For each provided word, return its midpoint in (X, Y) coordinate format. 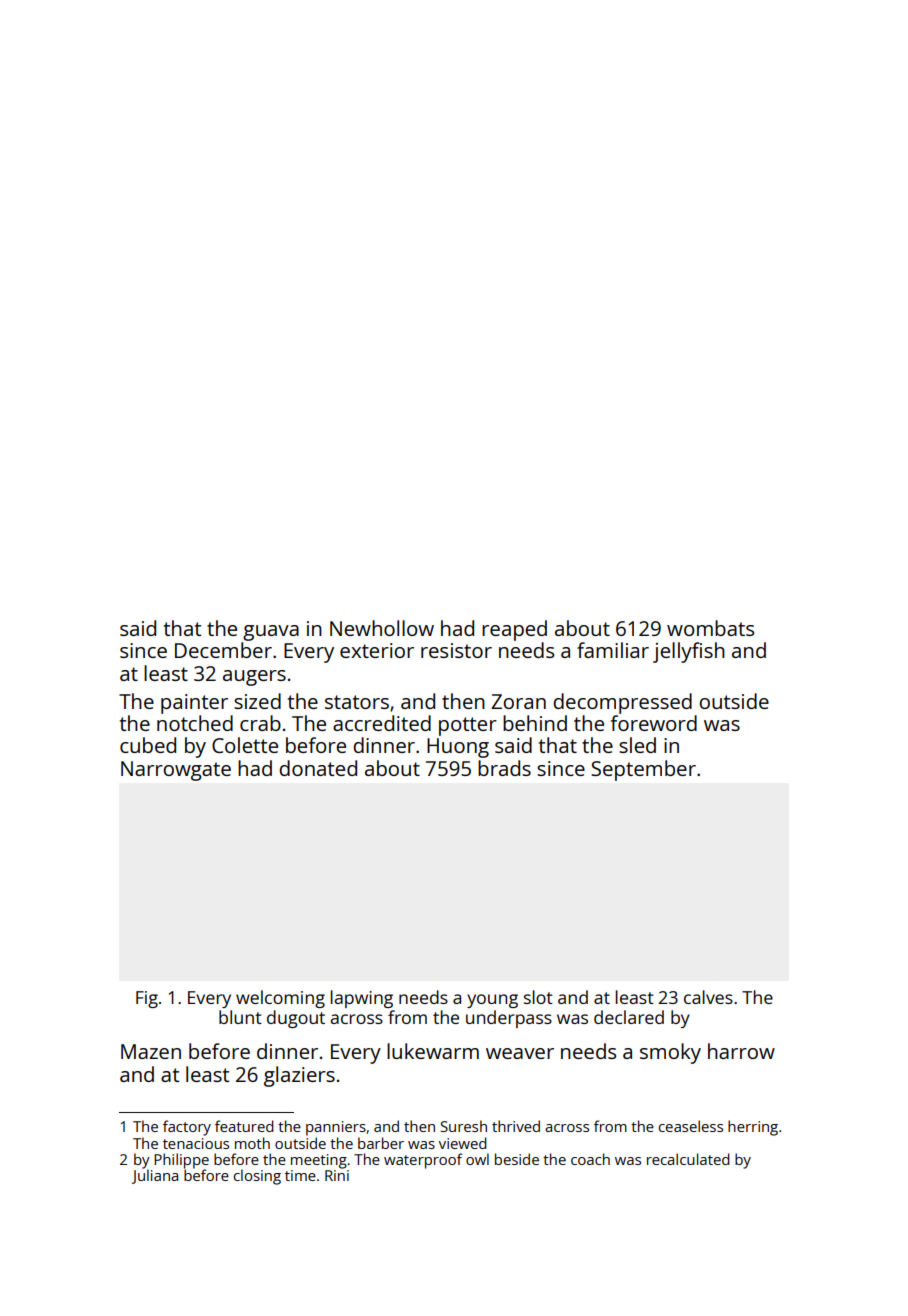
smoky (670, 1053)
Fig (147, 999)
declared (629, 1017)
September (643, 770)
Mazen (151, 1051)
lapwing (362, 999)
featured (244, 1126)
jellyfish (689, 652)
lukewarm (433, 1051)
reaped (514, 630)
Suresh (464, 1126)
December (223, 650)
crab (260, 723)
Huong (458, 748)
